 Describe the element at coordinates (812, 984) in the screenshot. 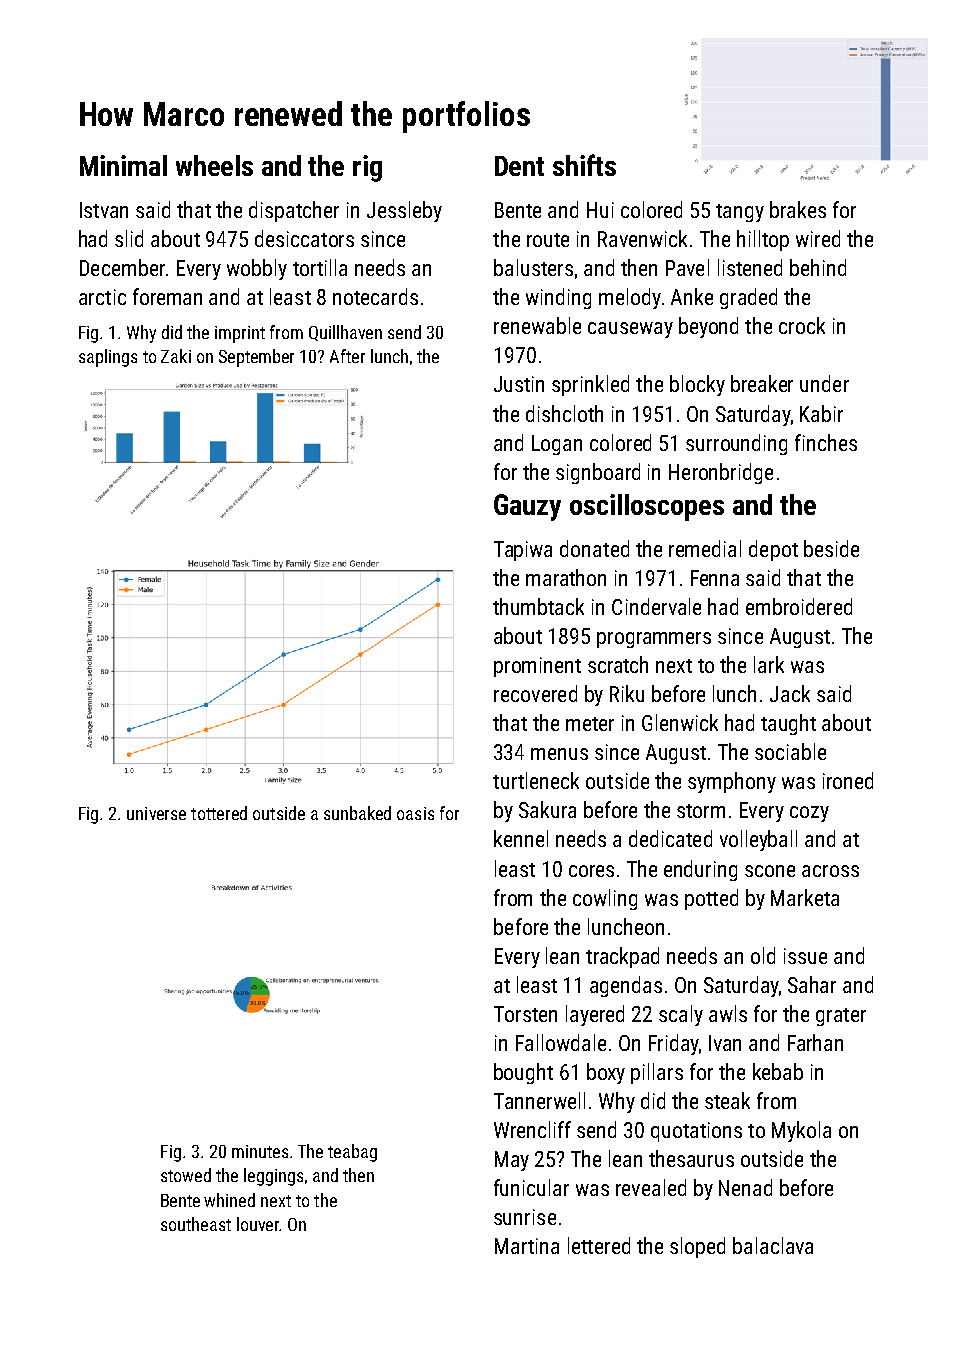

I see `Sahar` at that location.
